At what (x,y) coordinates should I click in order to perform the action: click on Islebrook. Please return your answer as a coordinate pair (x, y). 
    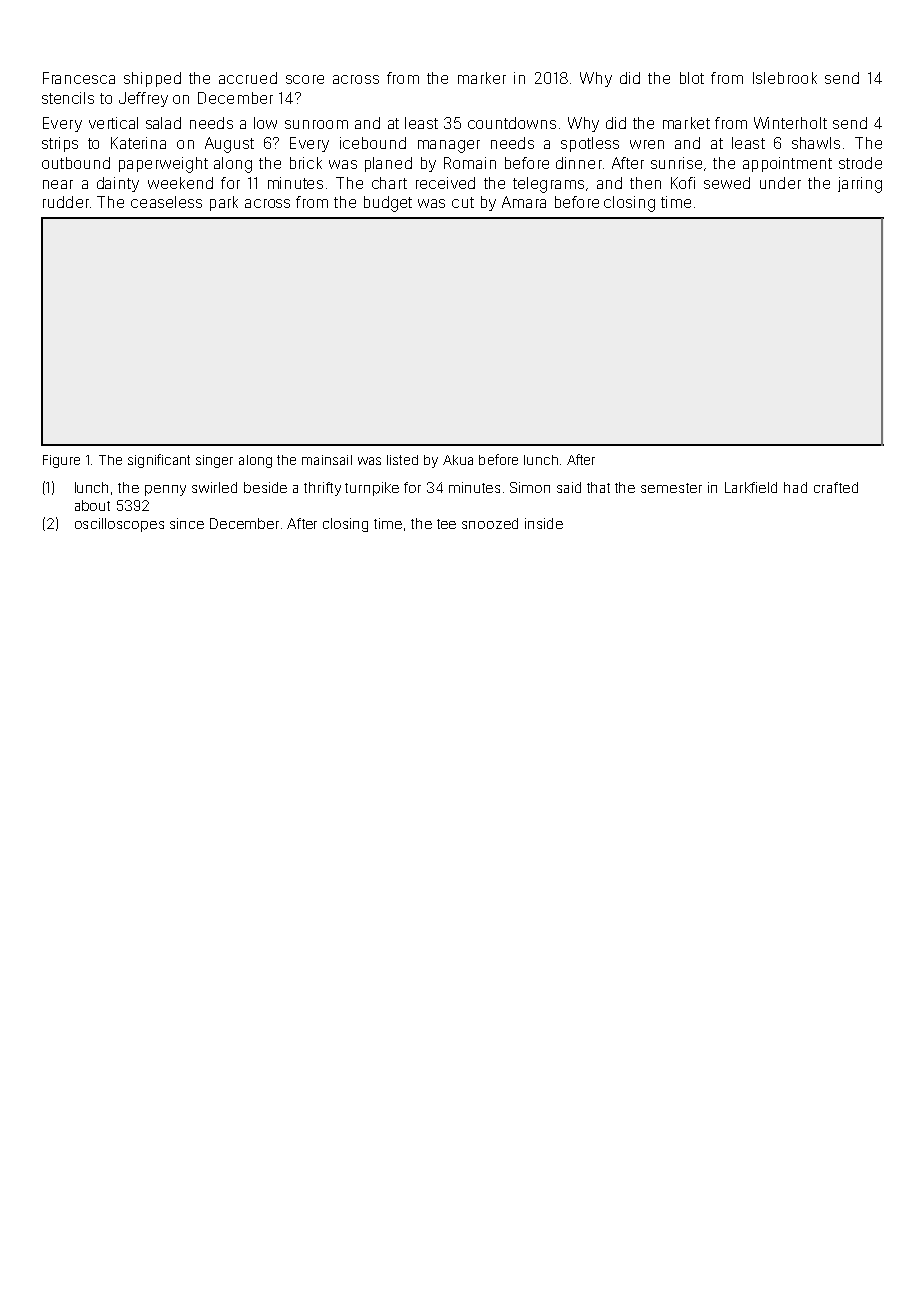
    Looking at the image, I should click on (785, 78).
